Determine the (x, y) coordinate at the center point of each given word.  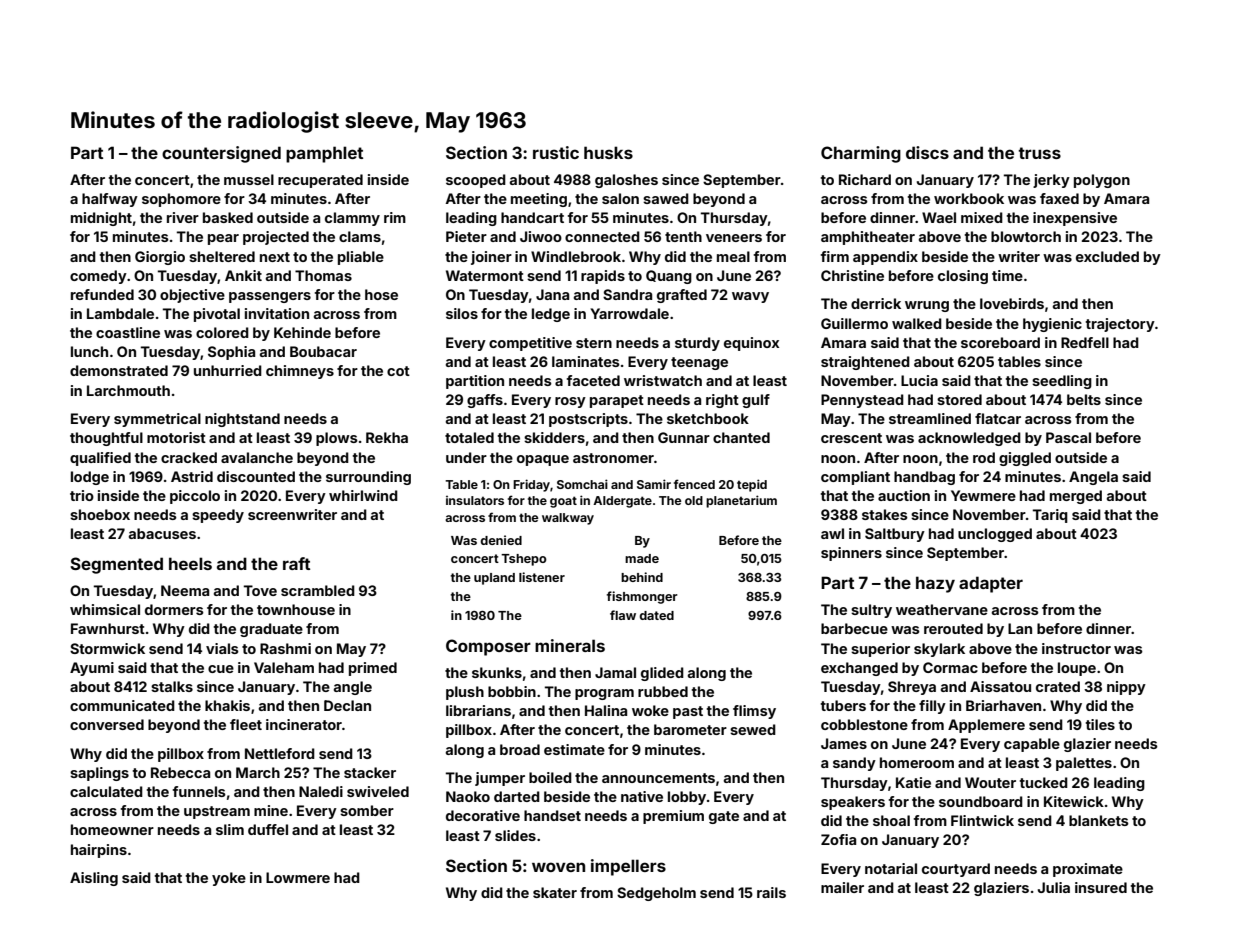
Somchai (582, 484)
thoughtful (106, 439)
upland (494, 579)
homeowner (112, 829)
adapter (991, 584)
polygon (1102, 181)
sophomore (181, 200)
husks (608, 152)
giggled (1025, 459)
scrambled (318, 590)
